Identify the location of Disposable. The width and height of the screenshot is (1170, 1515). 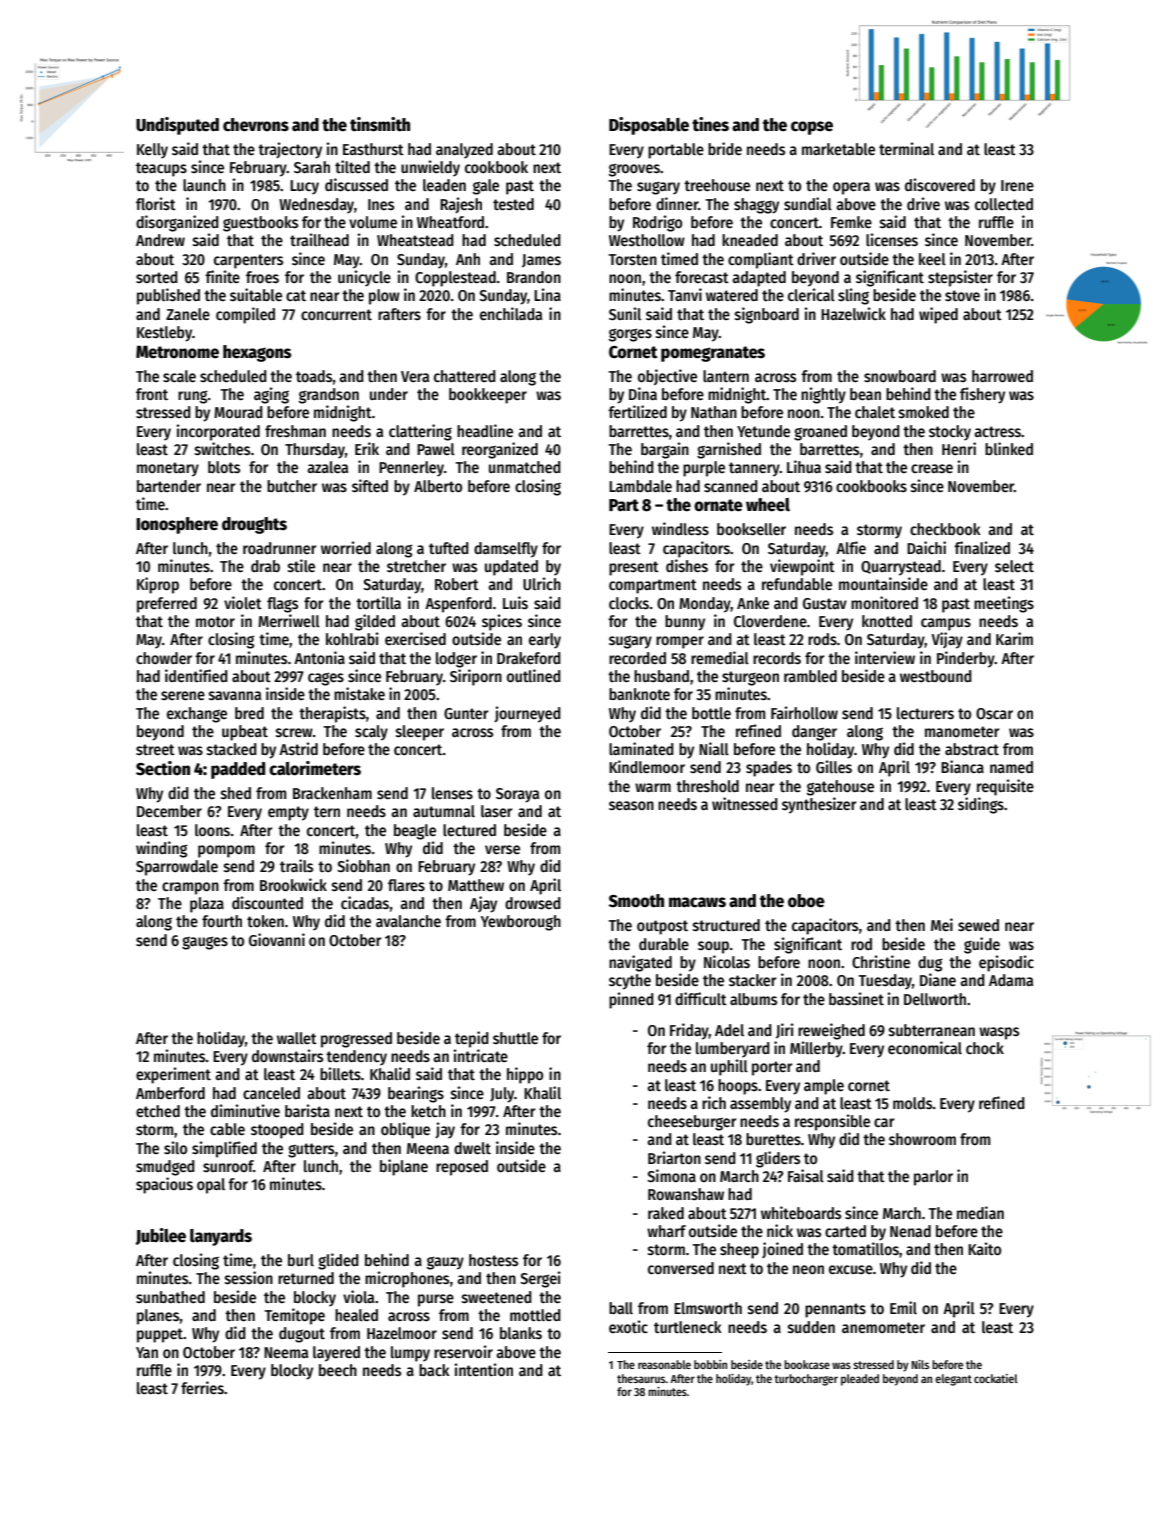
(649, 126).
